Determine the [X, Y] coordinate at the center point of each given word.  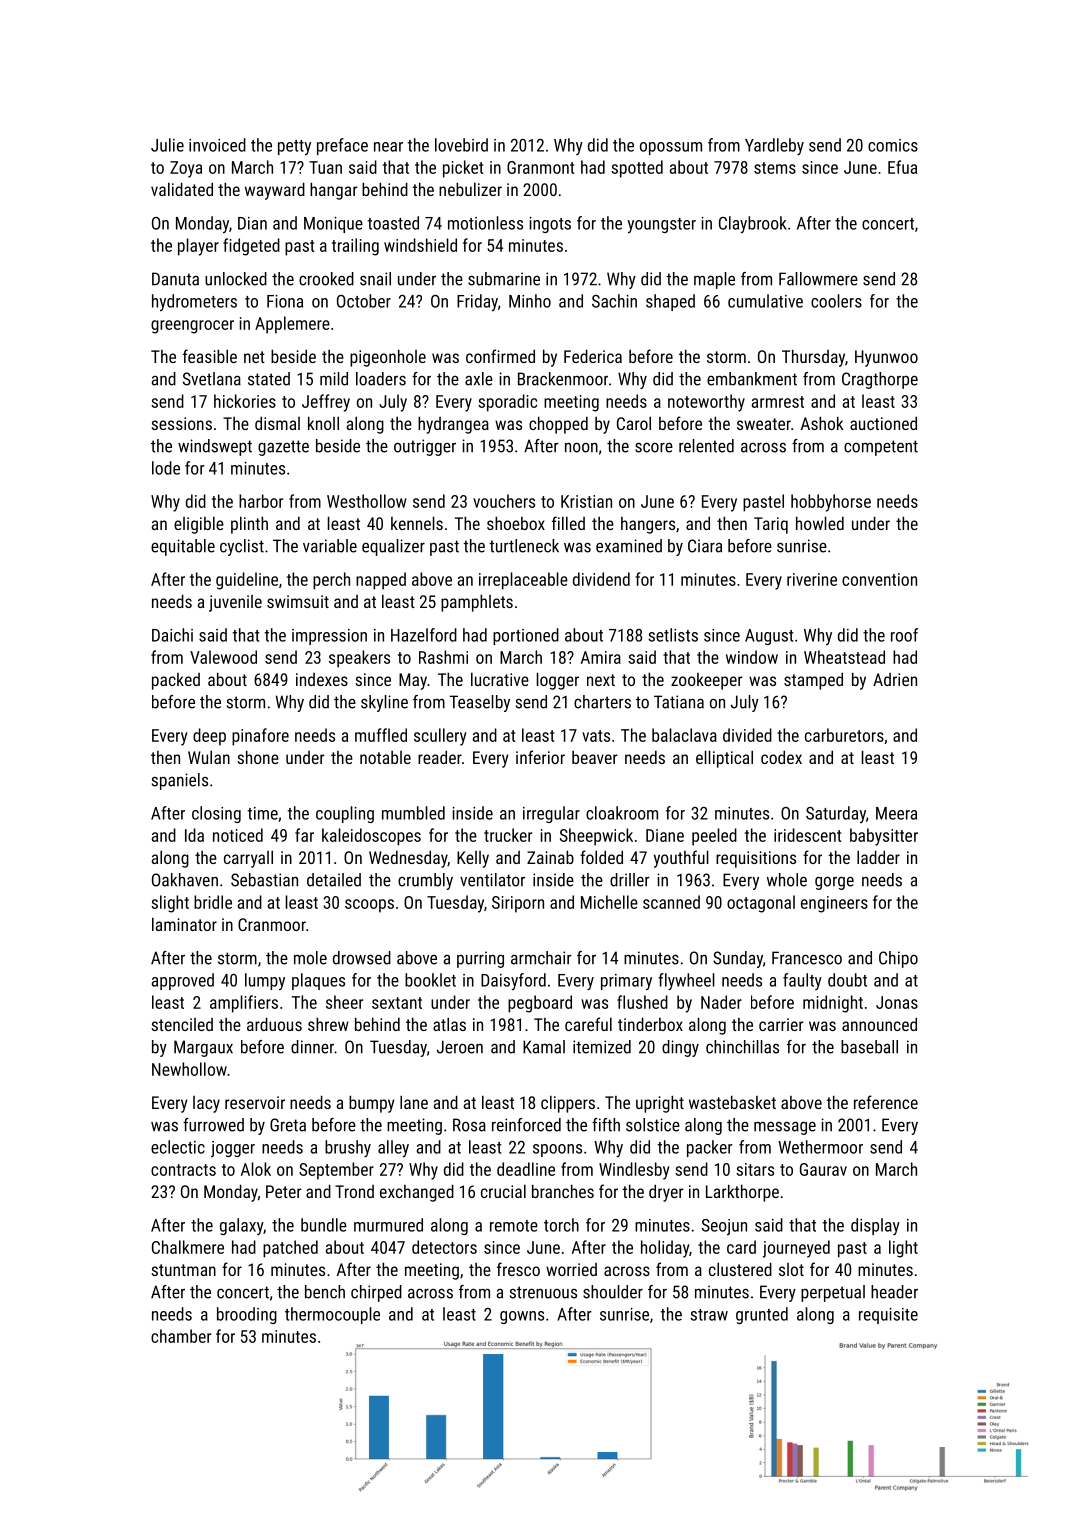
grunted [762, 1315]
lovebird [461, 145]
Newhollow [189, 1069]
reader [440, 757]
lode [166, 468]
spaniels [180, 781]
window [752, 657]
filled [568, 523]
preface [342, 146]
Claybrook [753, 224]
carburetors [844, 735]
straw [709, 1315]
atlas [449, 1024]
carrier [781, 1024]
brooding [247, 1315]
